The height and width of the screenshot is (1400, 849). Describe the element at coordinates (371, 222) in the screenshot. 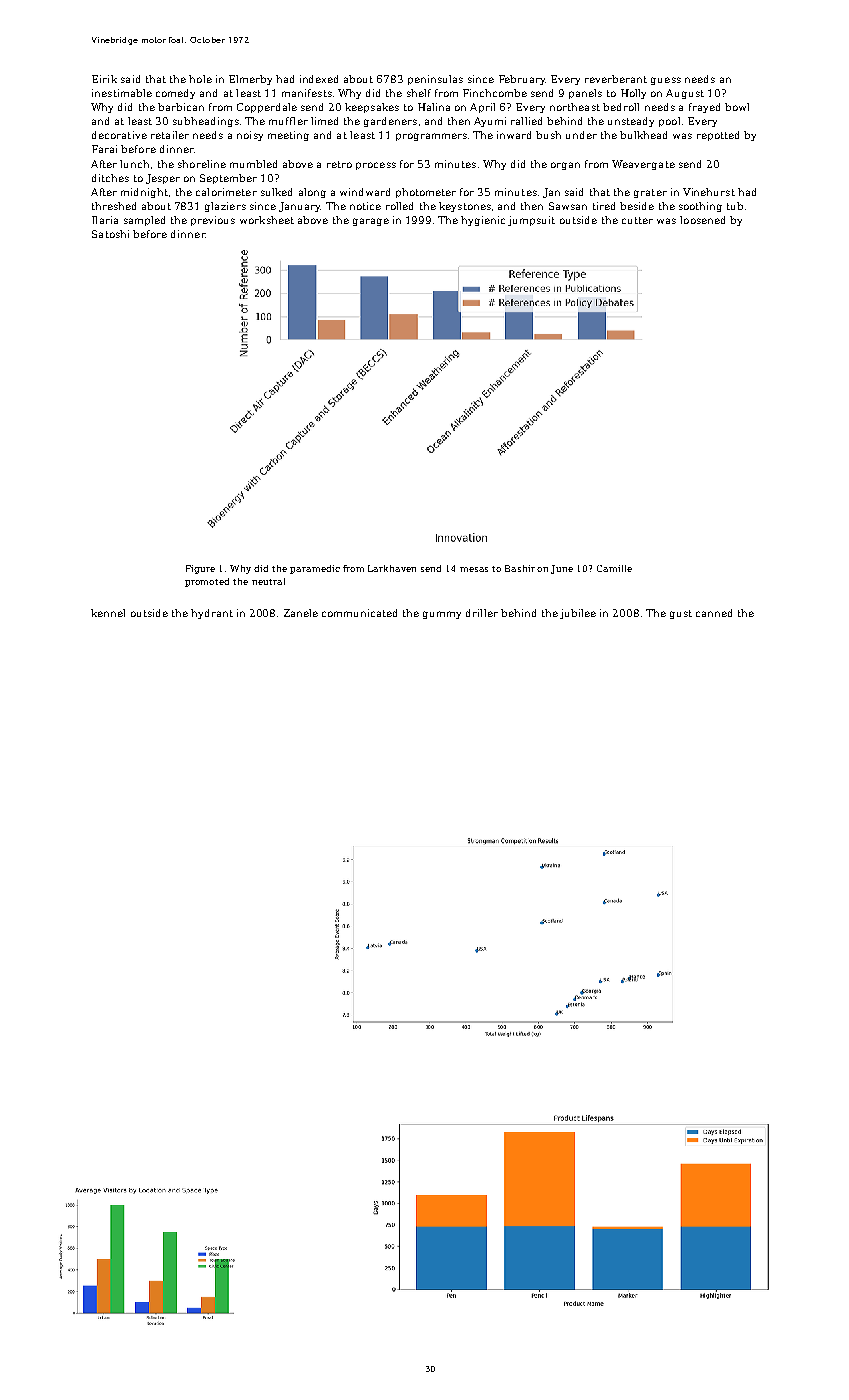

I see `garage` at that location.
